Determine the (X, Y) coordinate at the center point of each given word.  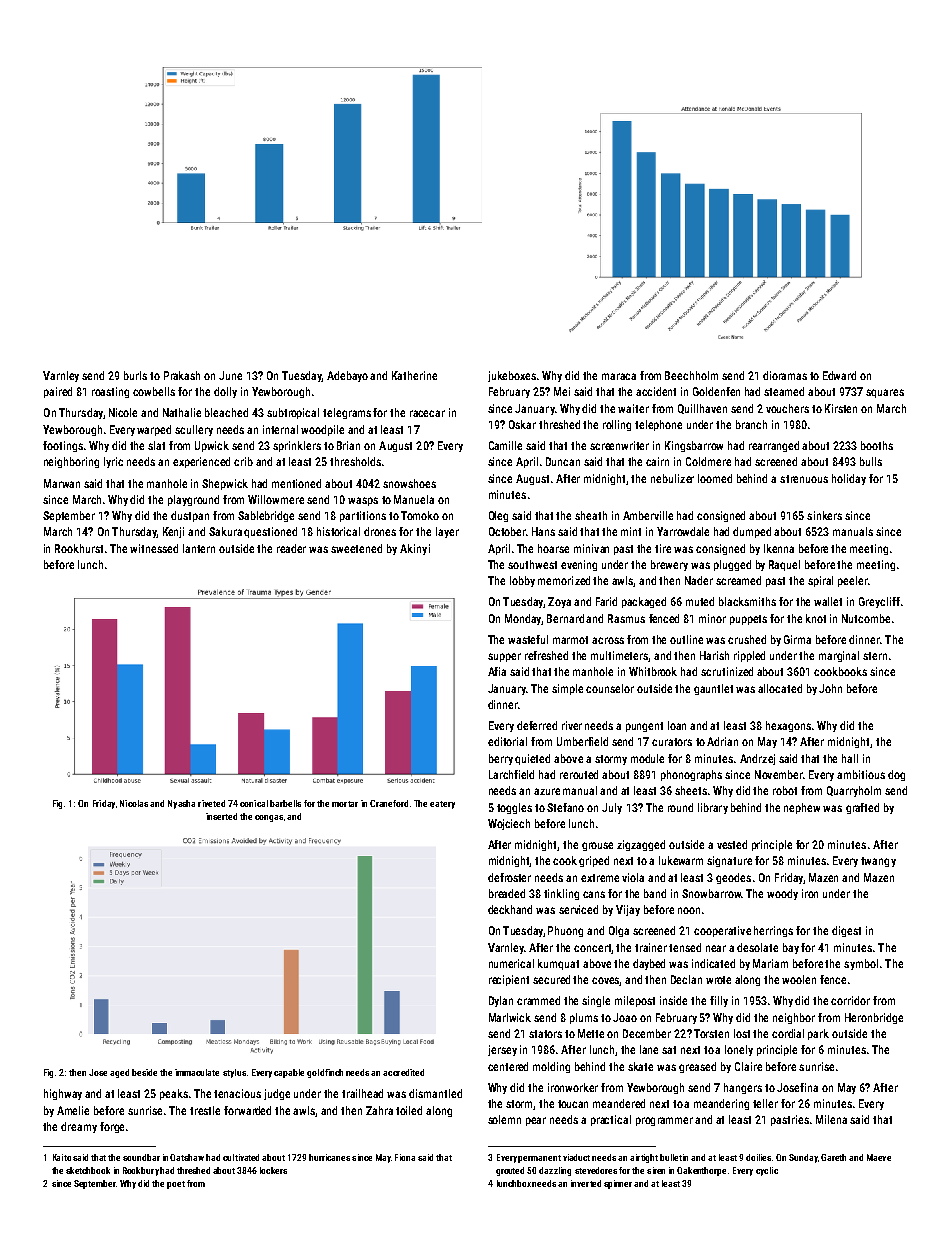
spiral (820, 581)
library (713, 808)
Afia (497, 671)
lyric (113, 462)
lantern (199, 548)
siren (656, 1170)
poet (176, 1185)
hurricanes (329, 1157)
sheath (591, 515)
